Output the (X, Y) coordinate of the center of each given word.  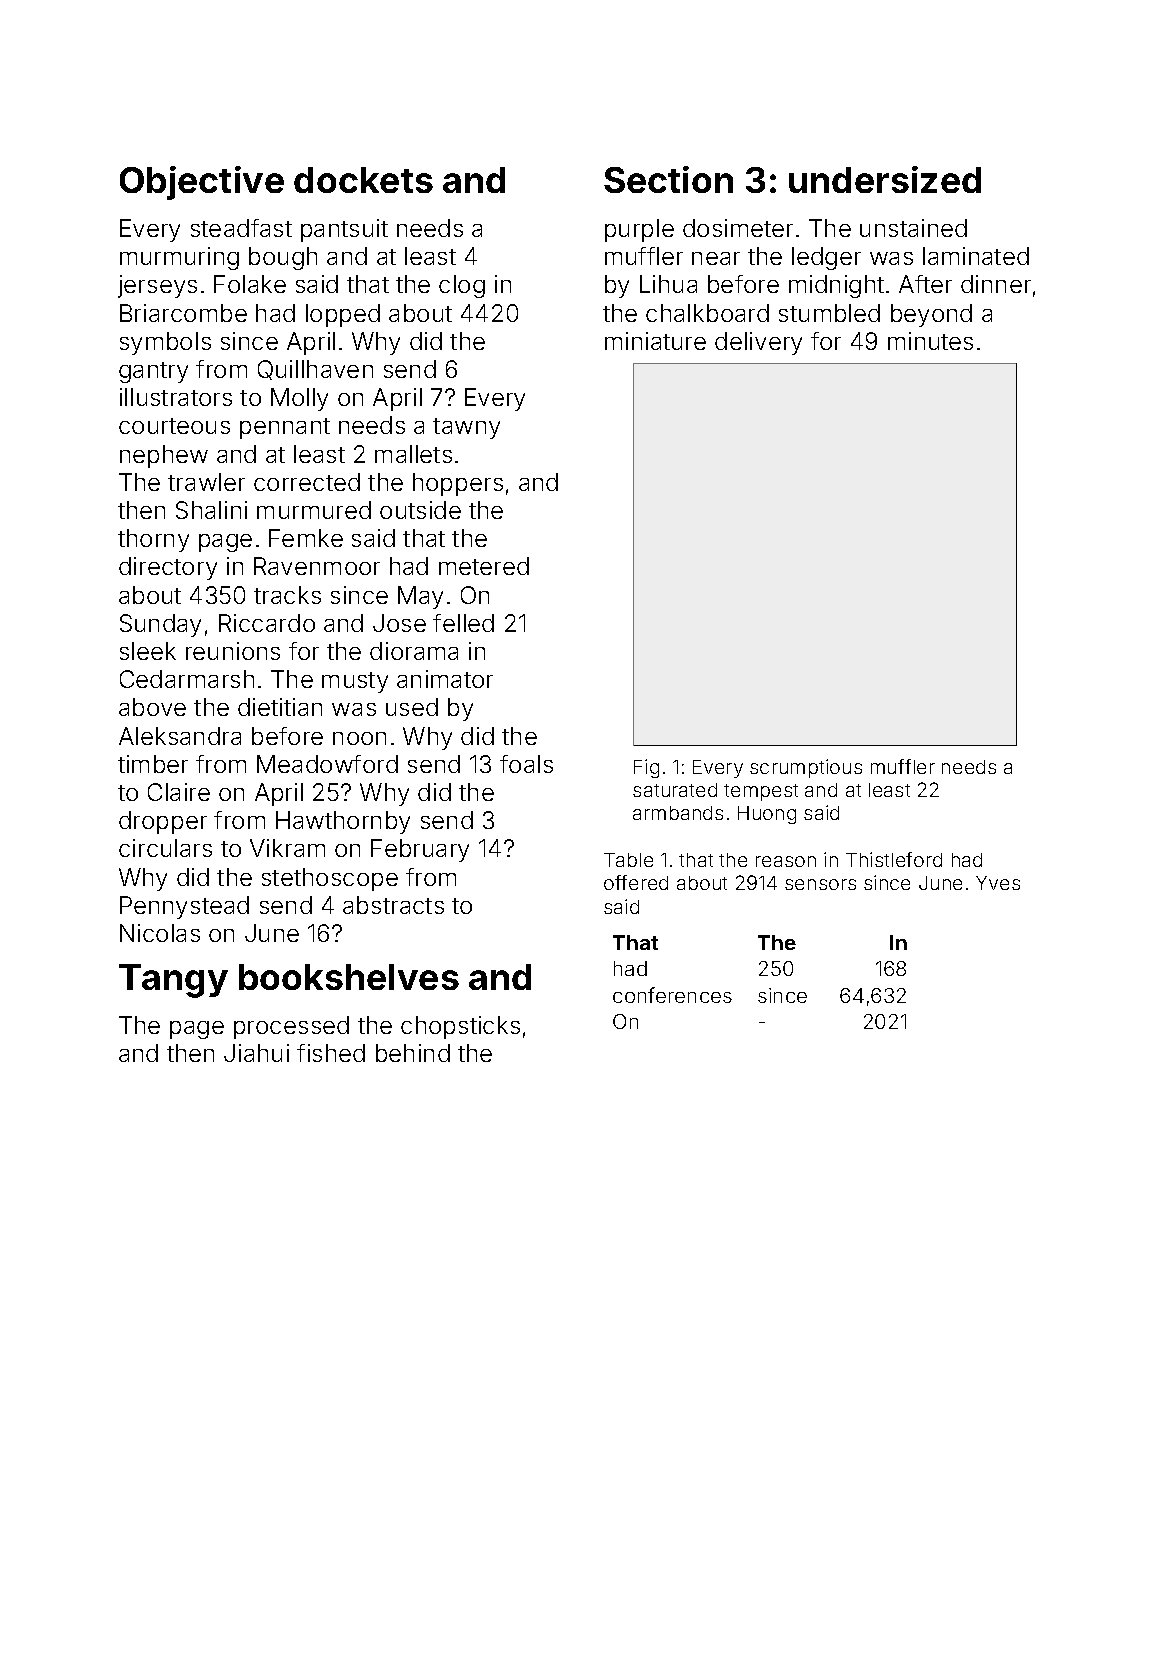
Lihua (668, 284)
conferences (672, 995)
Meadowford (327, 764)
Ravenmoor (317, 566)
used (412, 707)
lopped (343, 315)
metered (484, 566)
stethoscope (330, 879)
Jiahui (256, 1053)
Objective (202, 183)
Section (668, 179)
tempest (761, 792)
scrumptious (806, 768)
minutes (930, 341)
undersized (885, 179)
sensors (820, 884)
